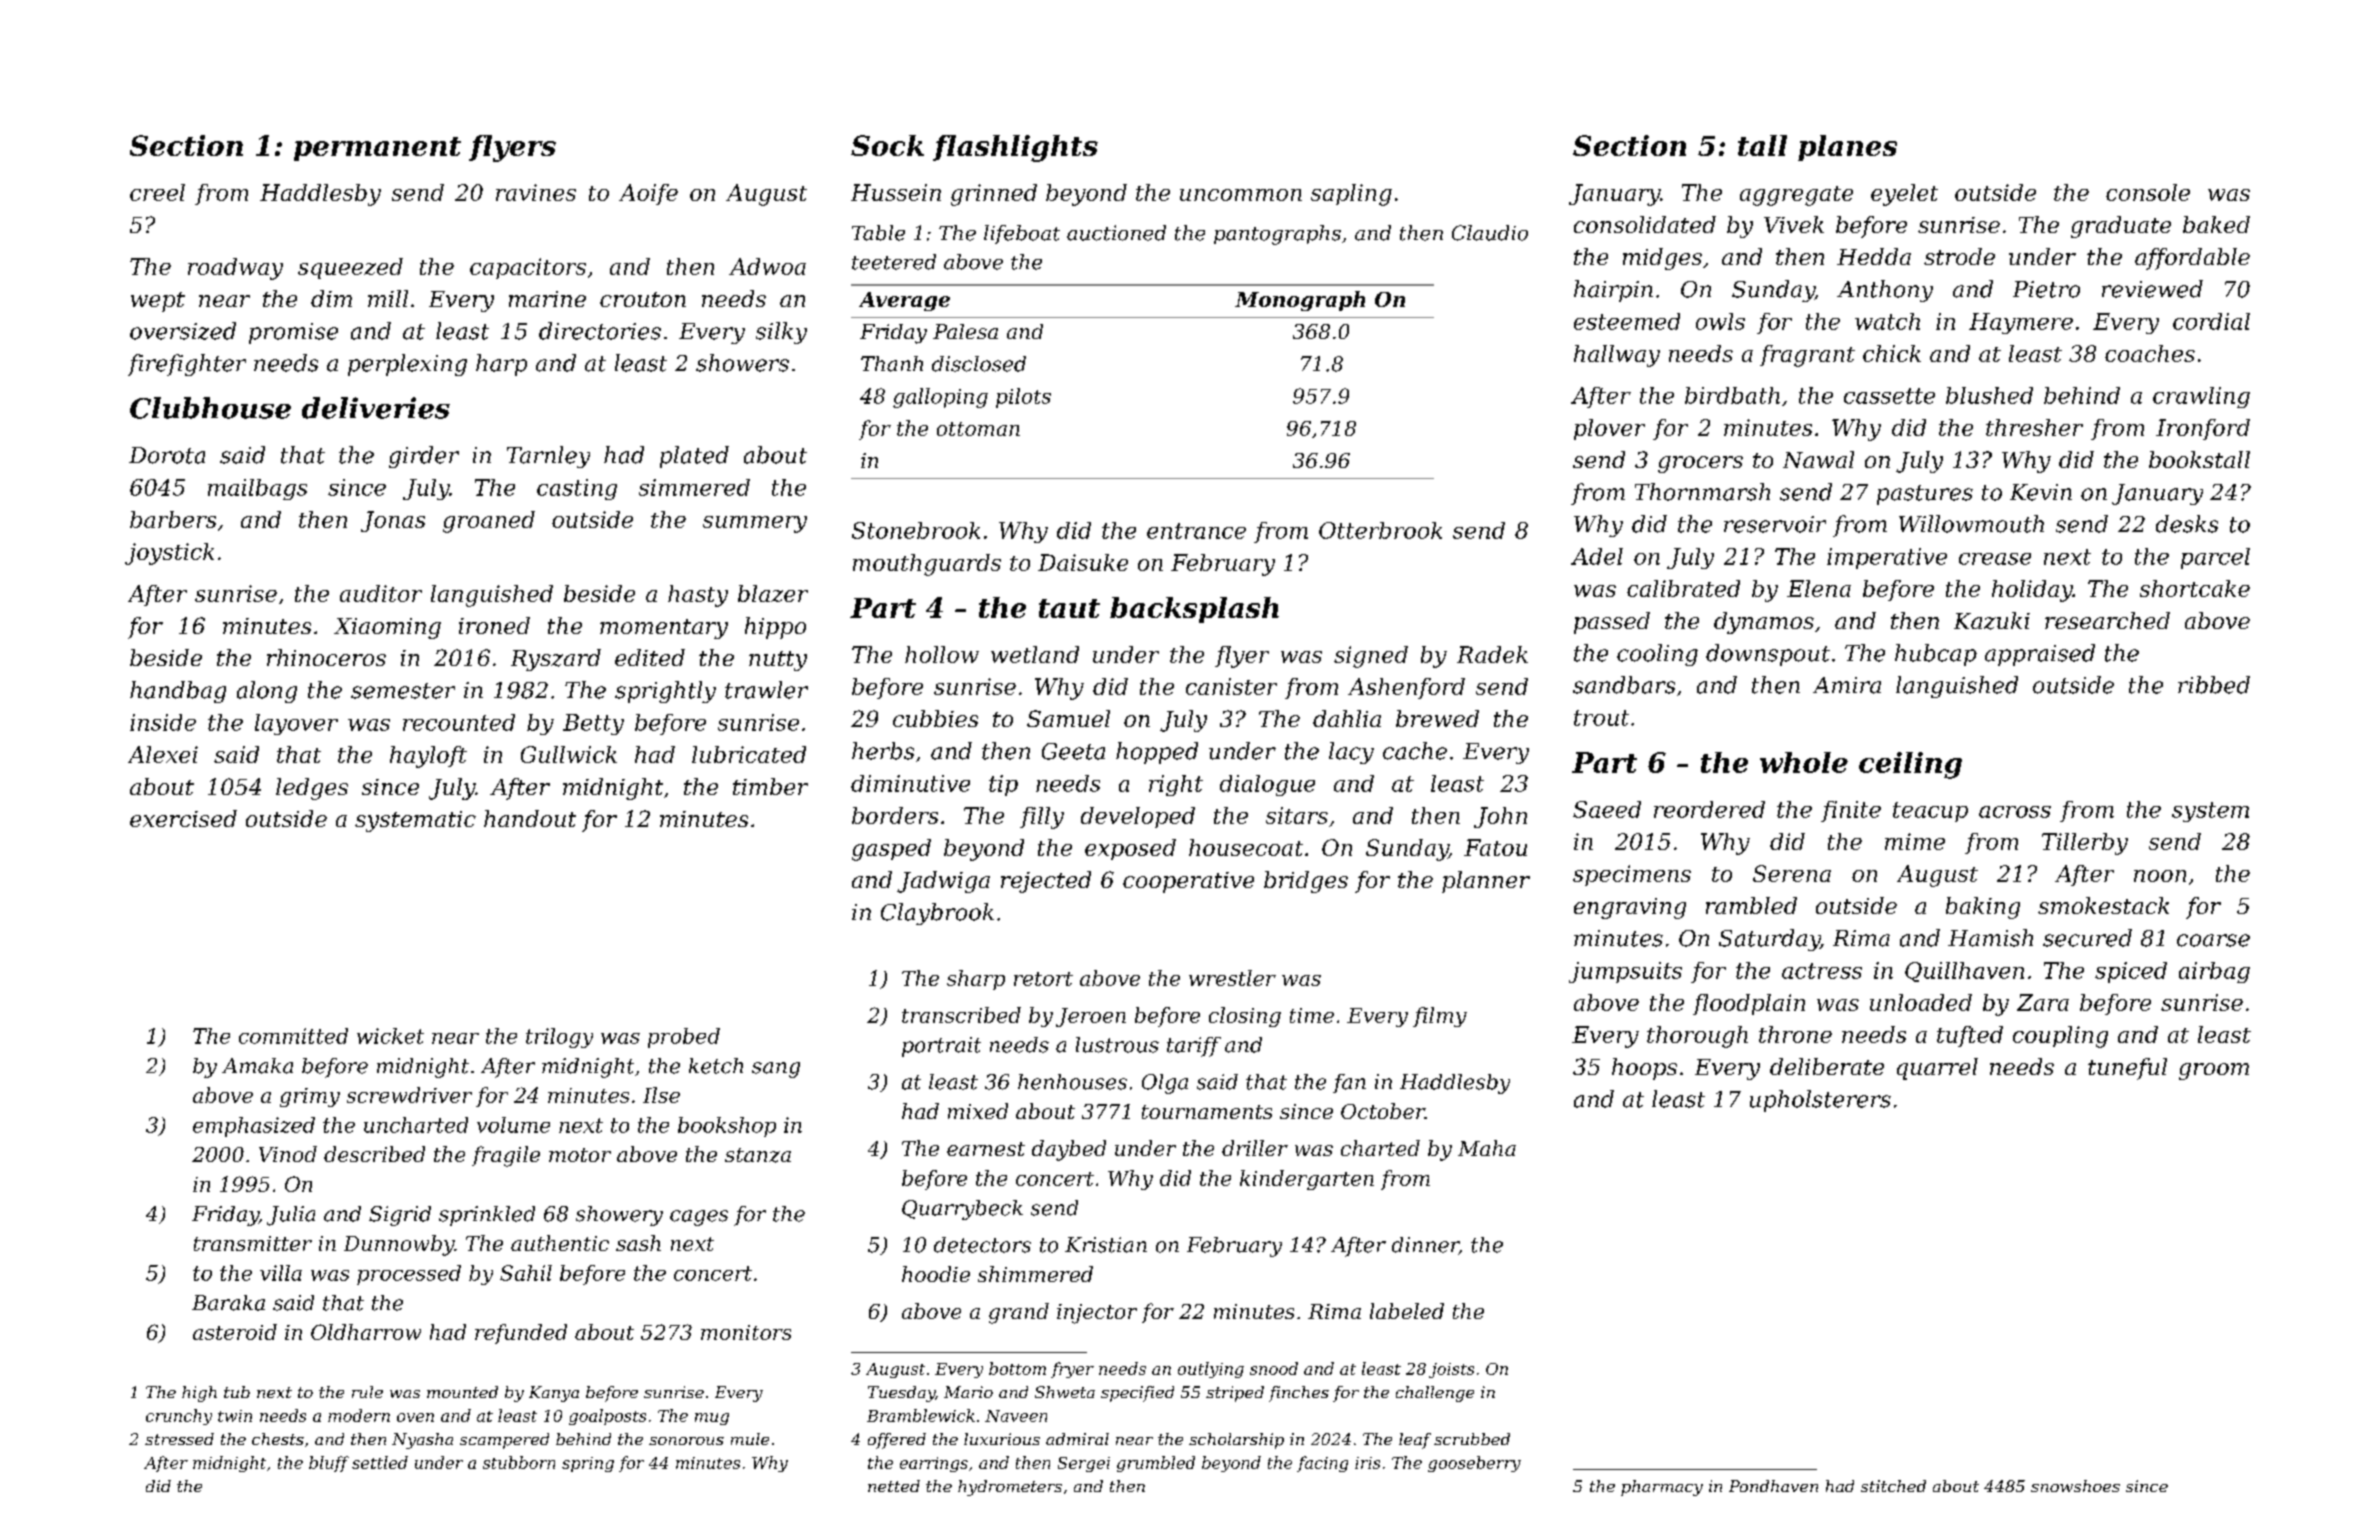 This image has width=2380, height=1540. Describe the element at coordinates (694, 457) in the image. I see `plated` at that location.
